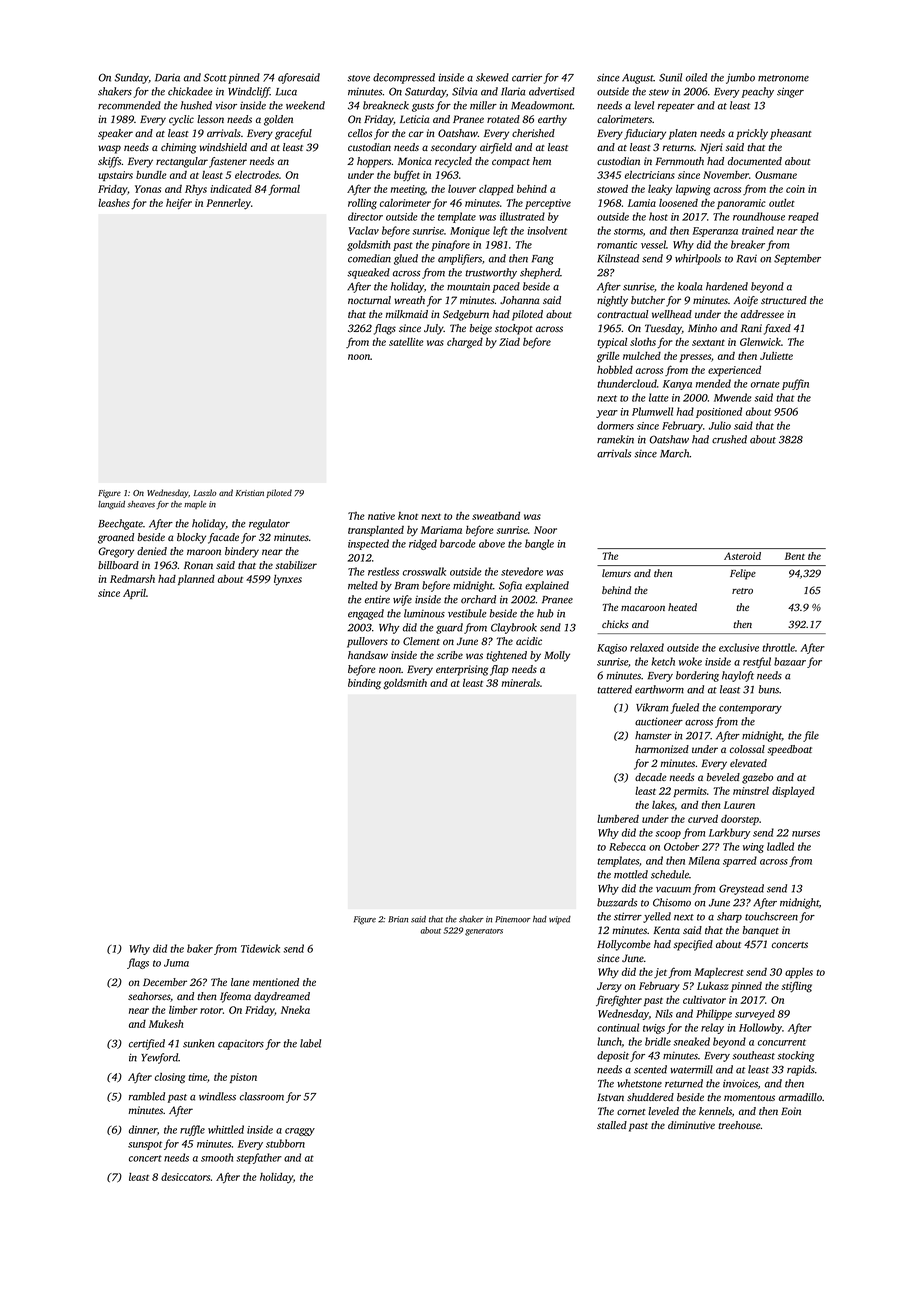 This screenshot has height=1308, width=924. Describe the element at coordinates (465, 343) in the screenshot. I see `charged` at that location.
